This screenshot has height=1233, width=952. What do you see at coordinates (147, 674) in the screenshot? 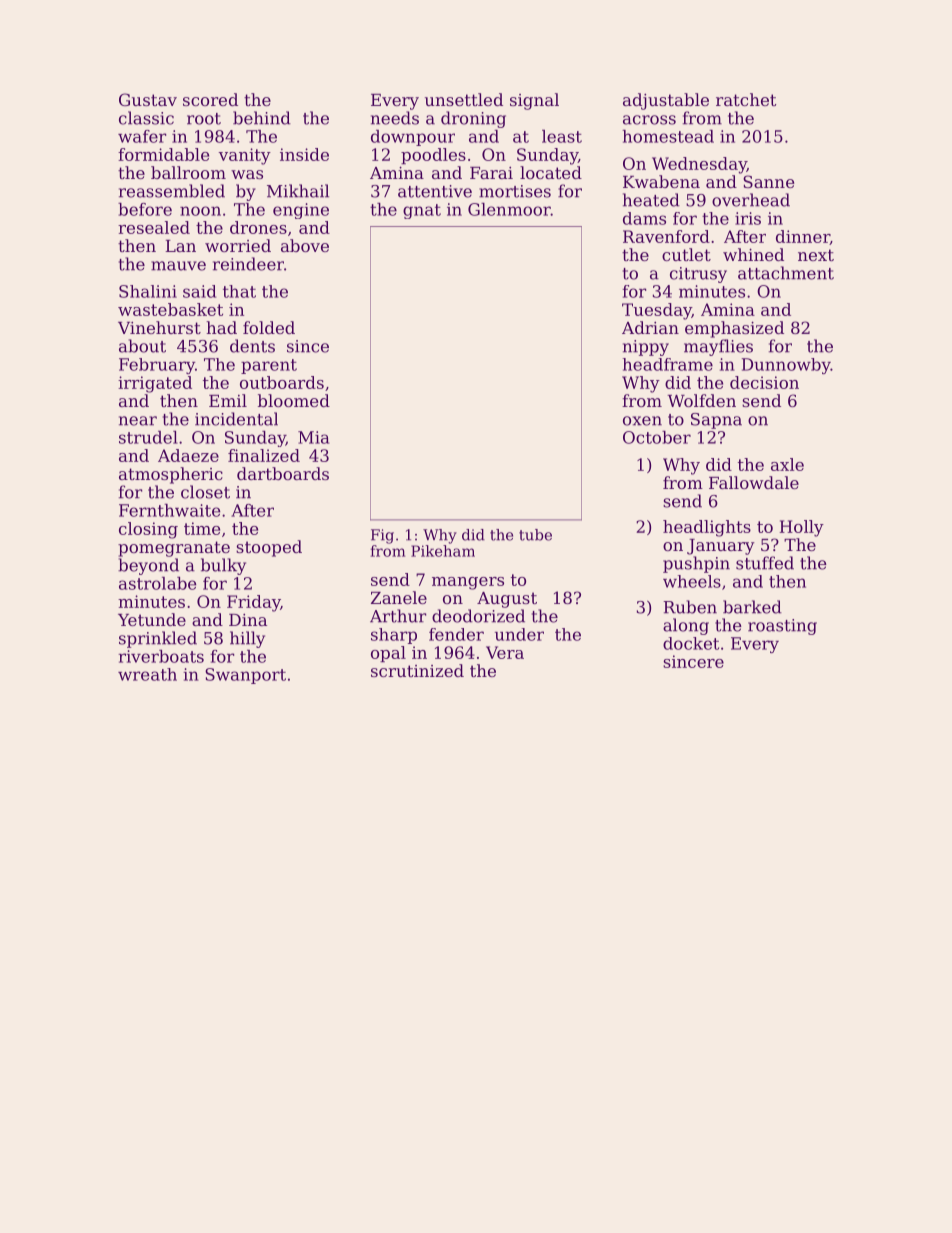
I see `wreath` at bounding box center [147, 674].
